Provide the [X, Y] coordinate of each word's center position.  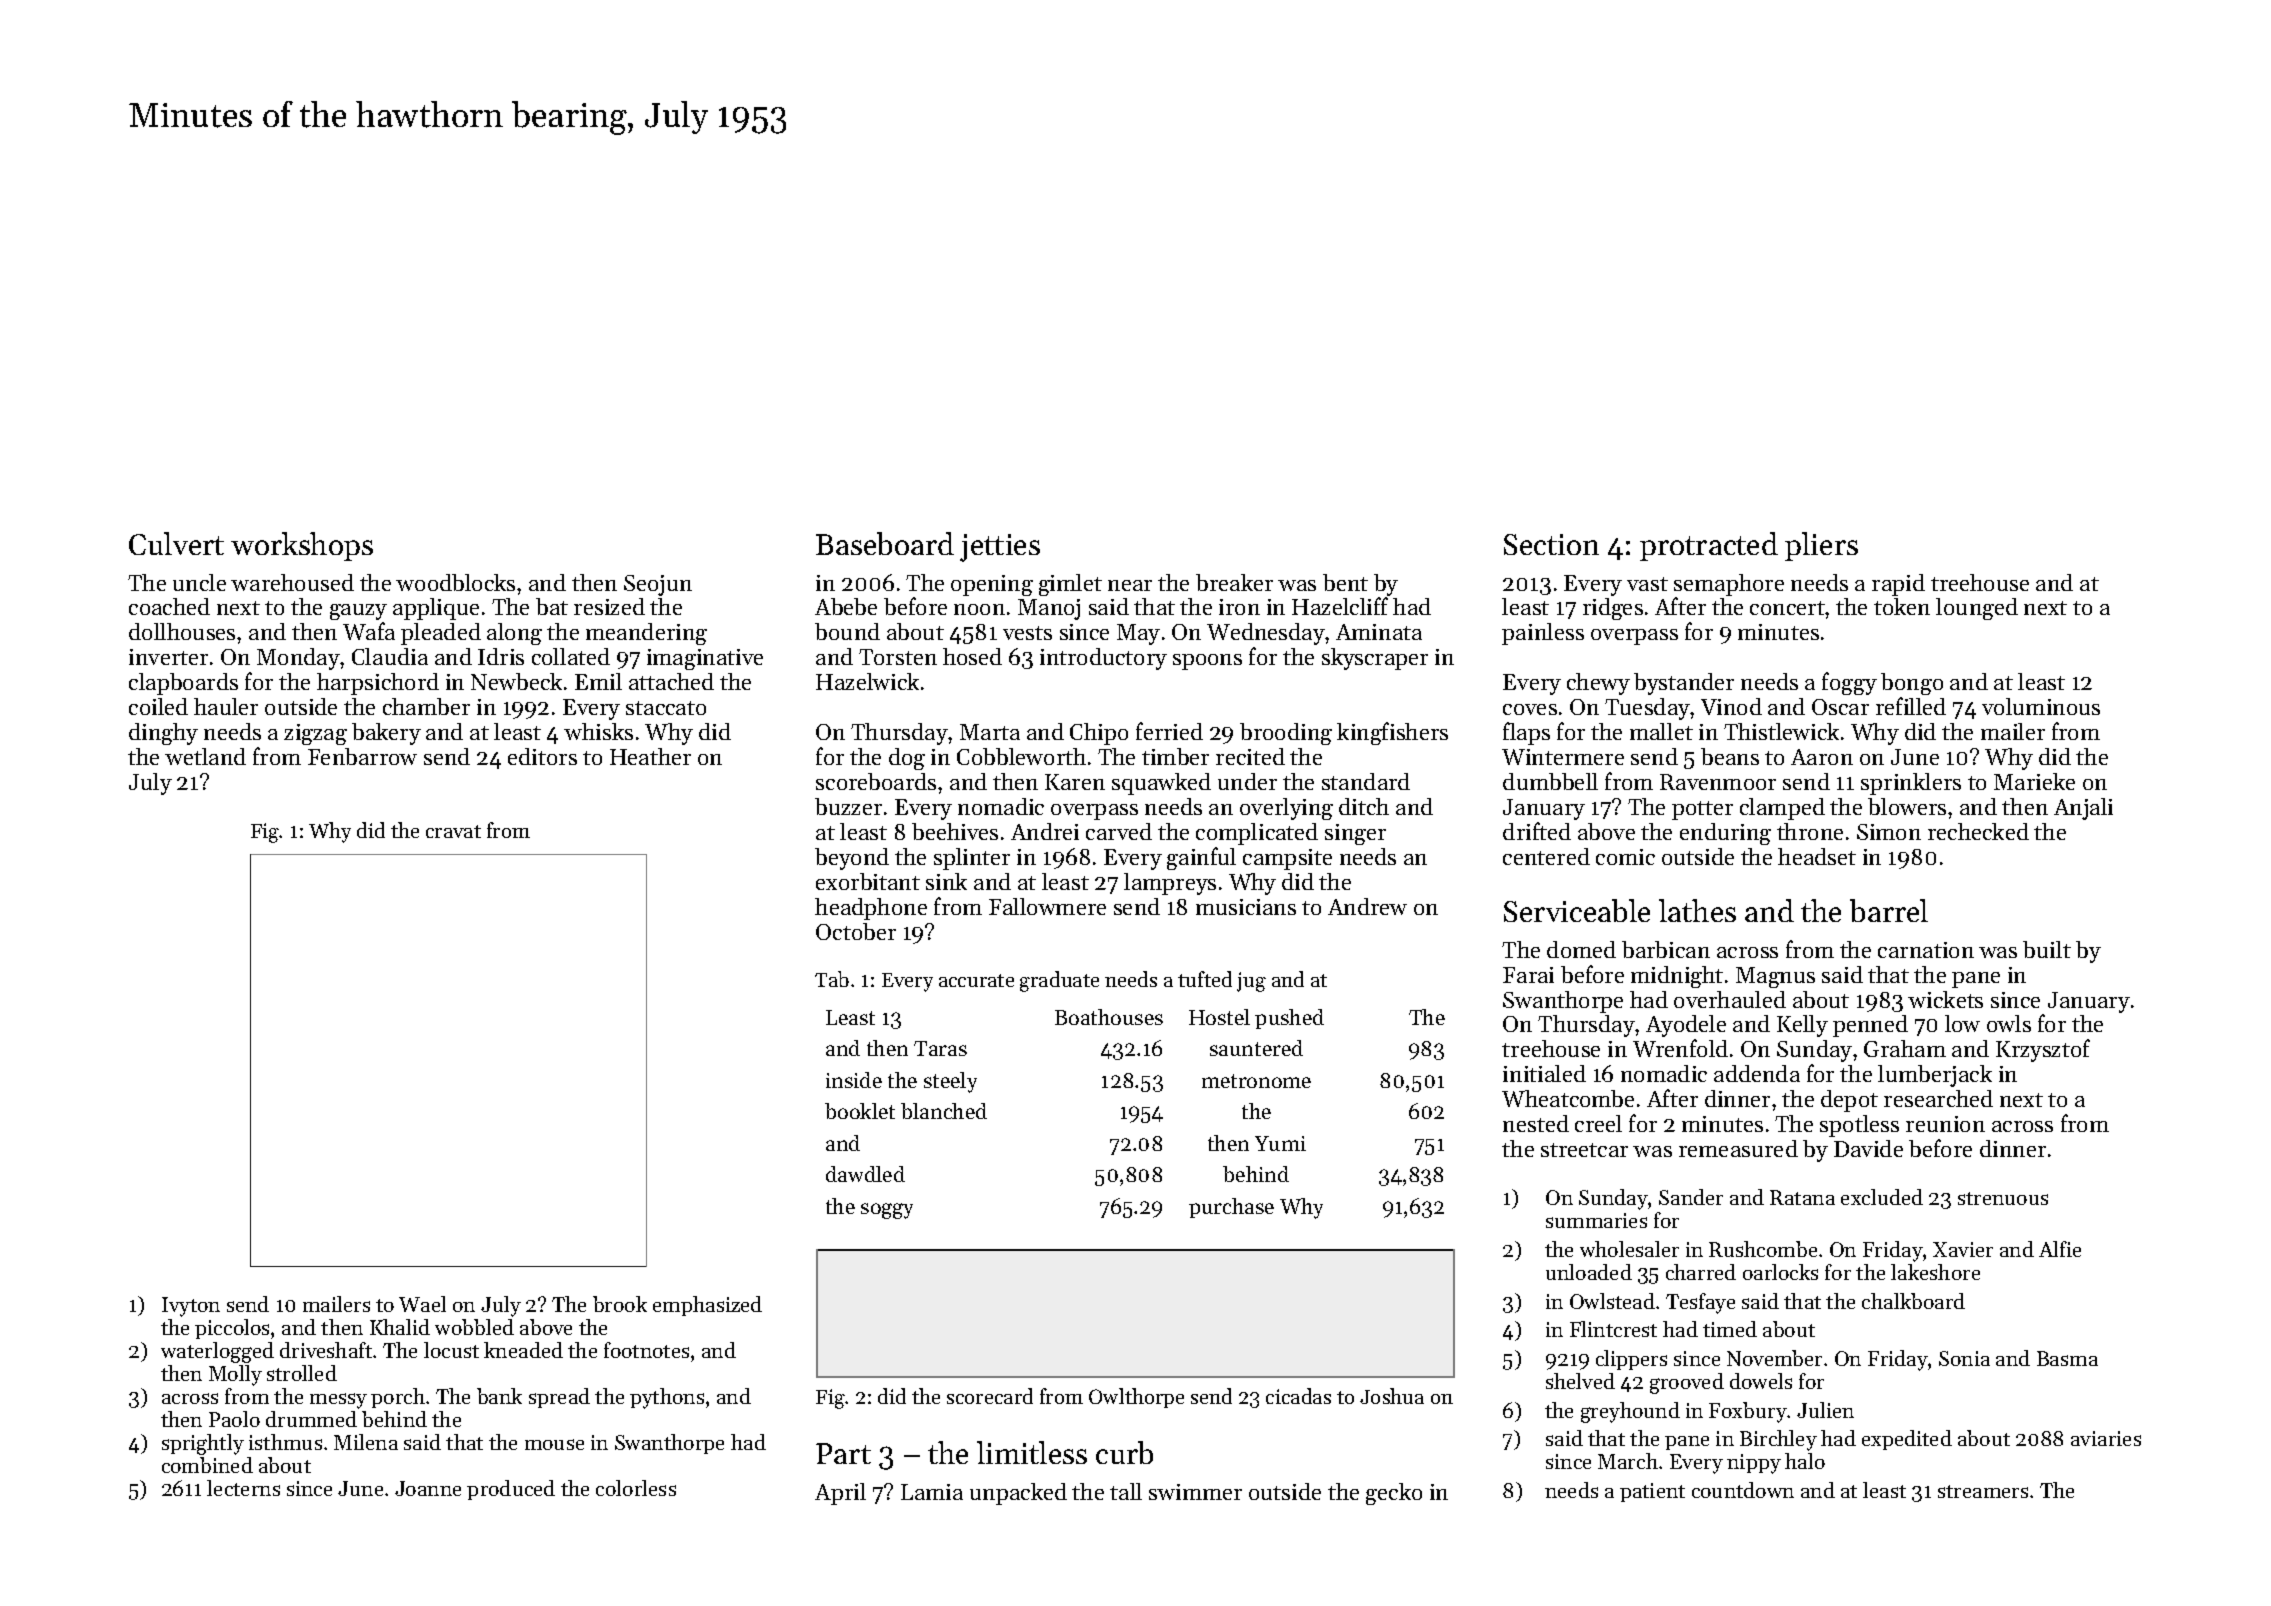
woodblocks [455, 582]
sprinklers [1911, 784]
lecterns [243, 1488]
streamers [1983, 1491]
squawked [1161, 784]
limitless [1032, 1452]
